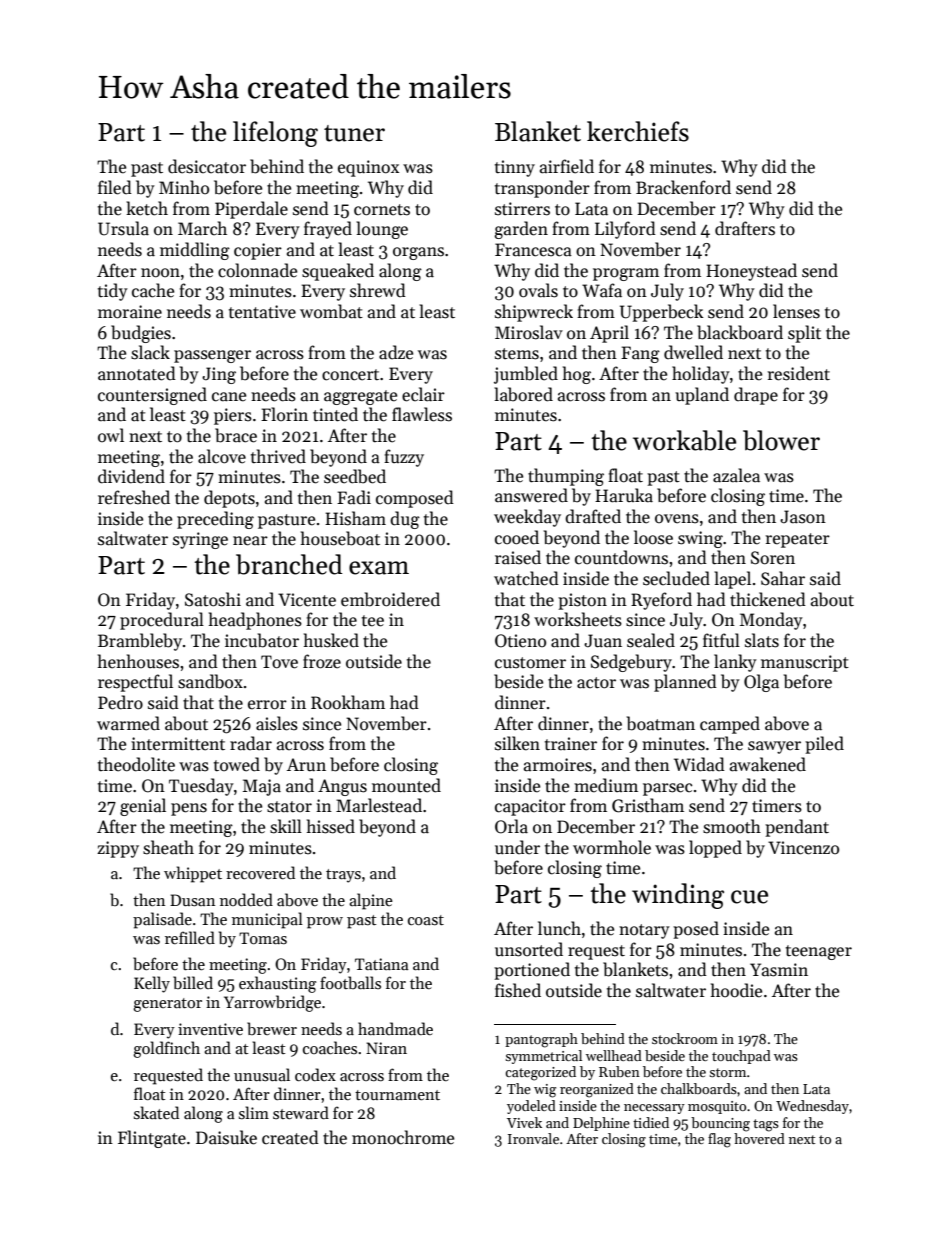 The image size is (952, 1233). Describe the element at coordinates (638, 131) in the screenshot. I see `kerchiefs` at that location.
